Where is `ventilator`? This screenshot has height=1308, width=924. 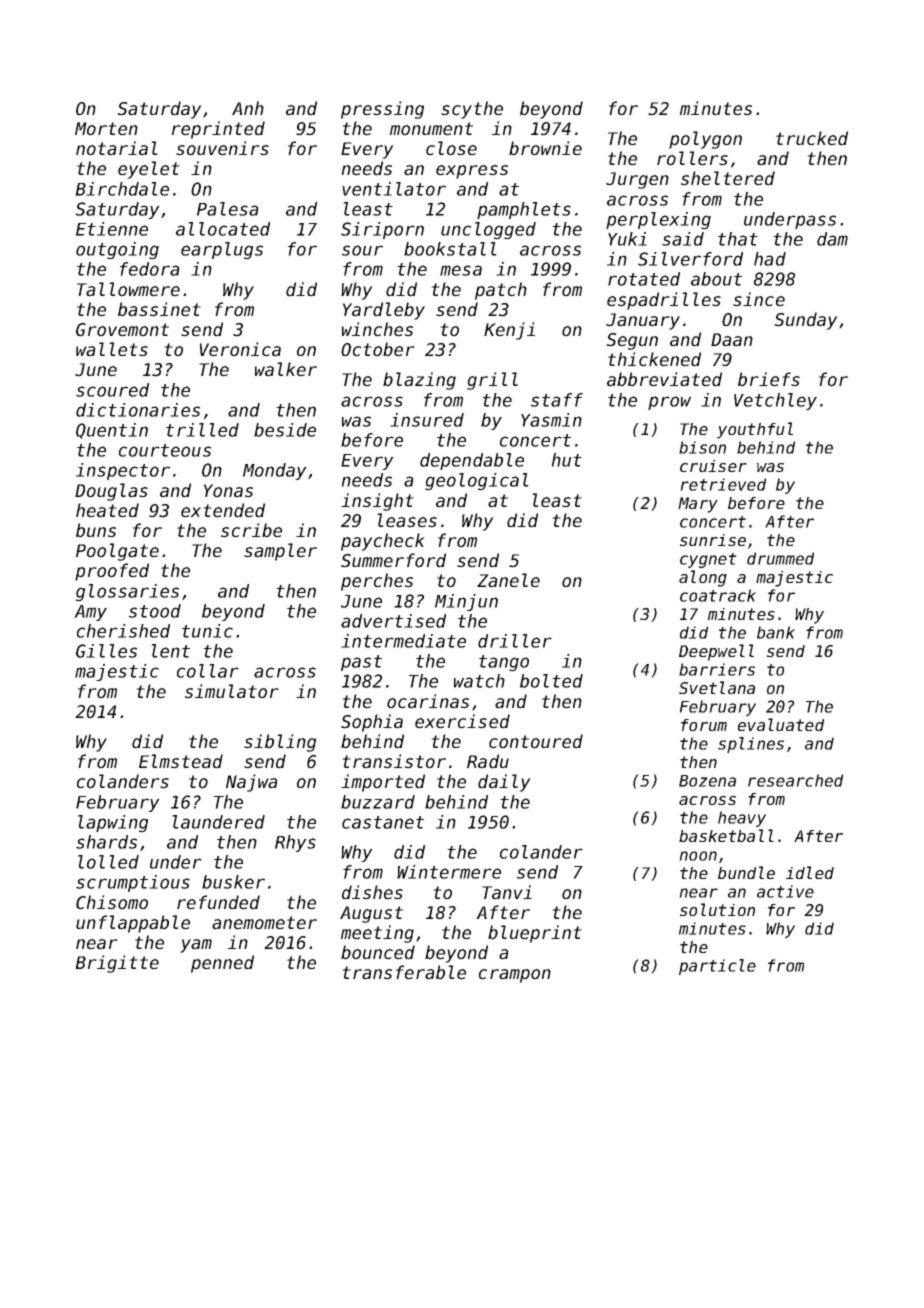 ventilator is located at coordinates (394, 189).
